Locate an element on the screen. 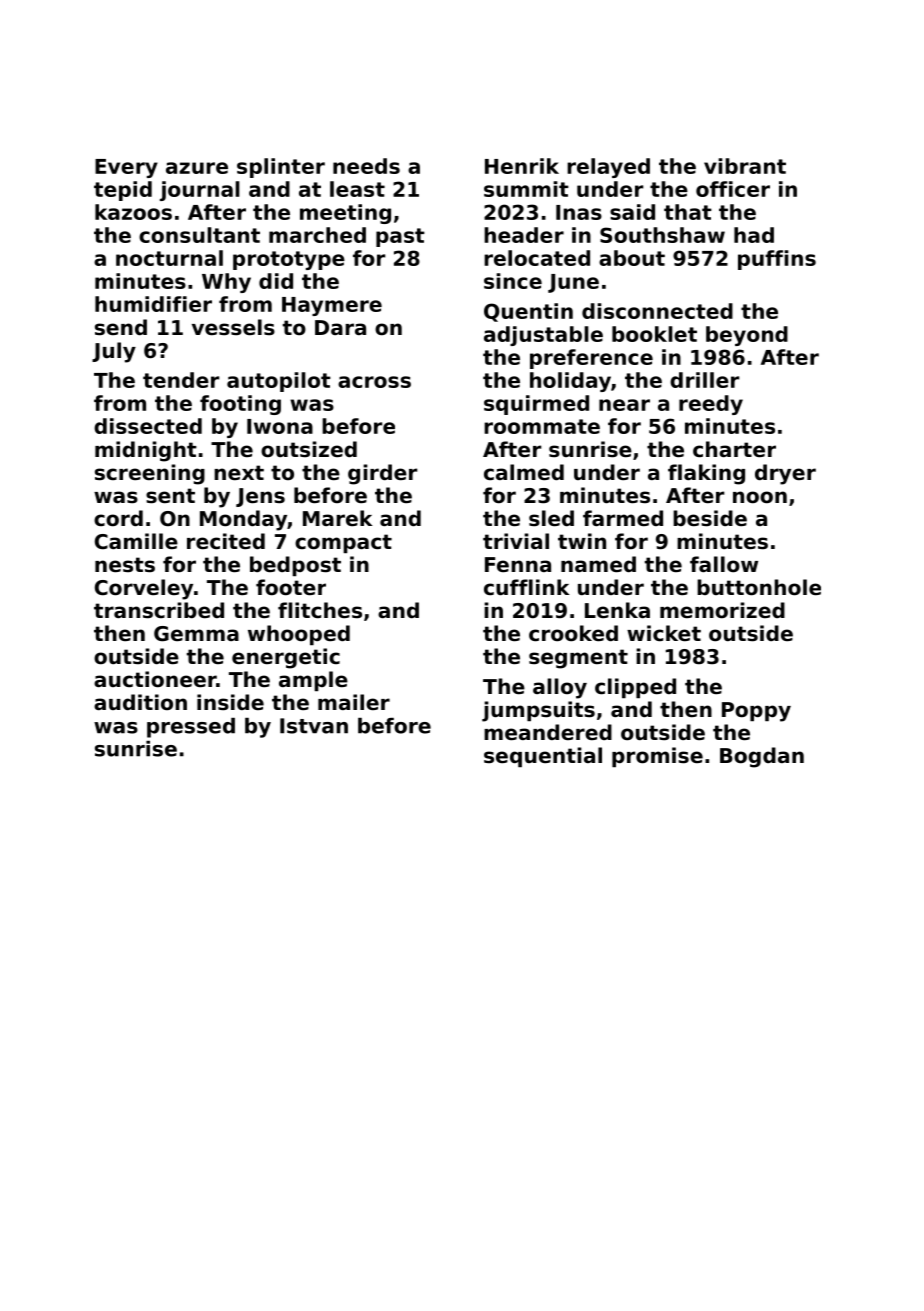 Image resolution: width=924 pixels, height=1311 pixels. beyond is located at coordinates (747, 336).
